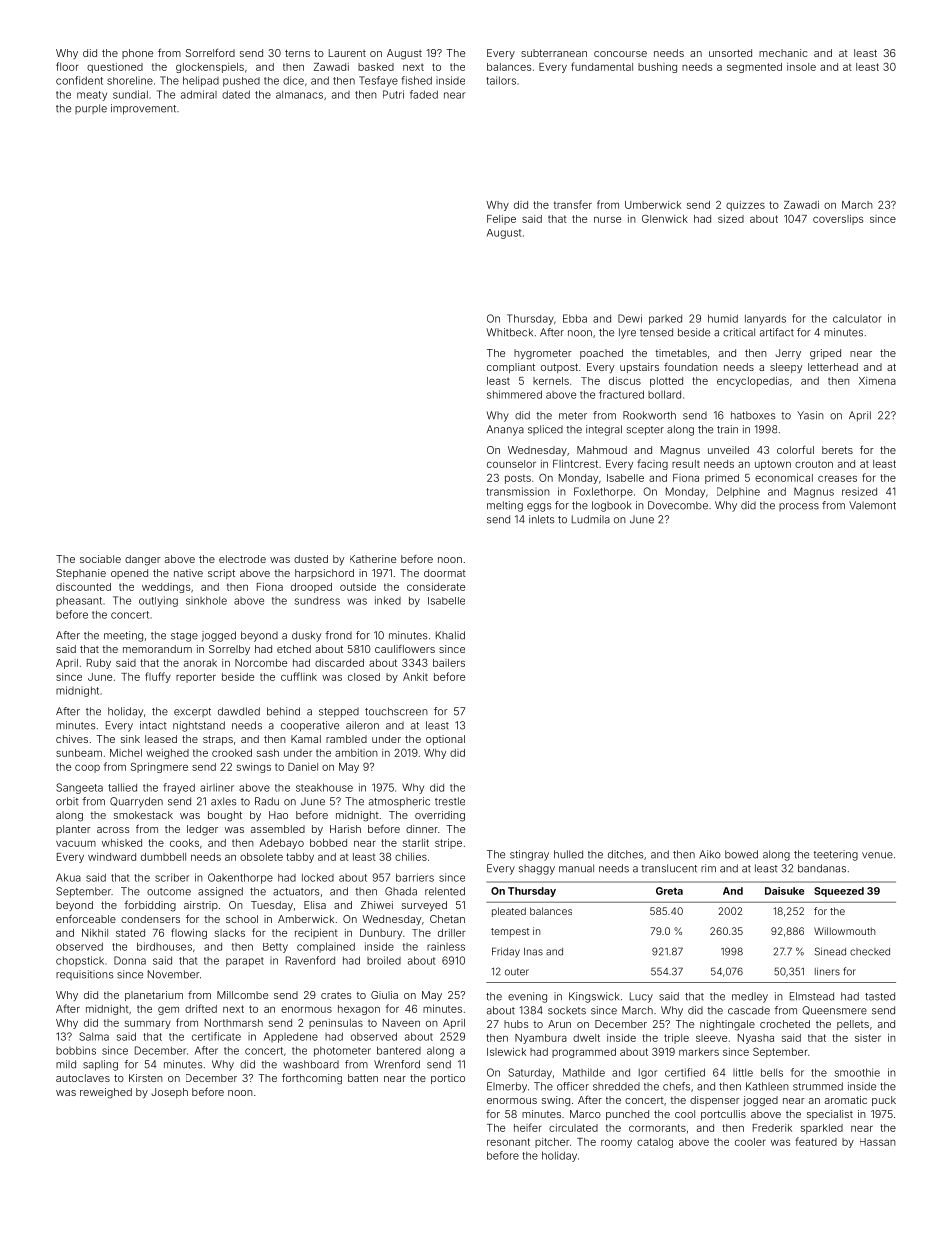 The image size is (952, 1233). Describe the element at coordinates (221, 574) in the page. I see `script` at that location.
